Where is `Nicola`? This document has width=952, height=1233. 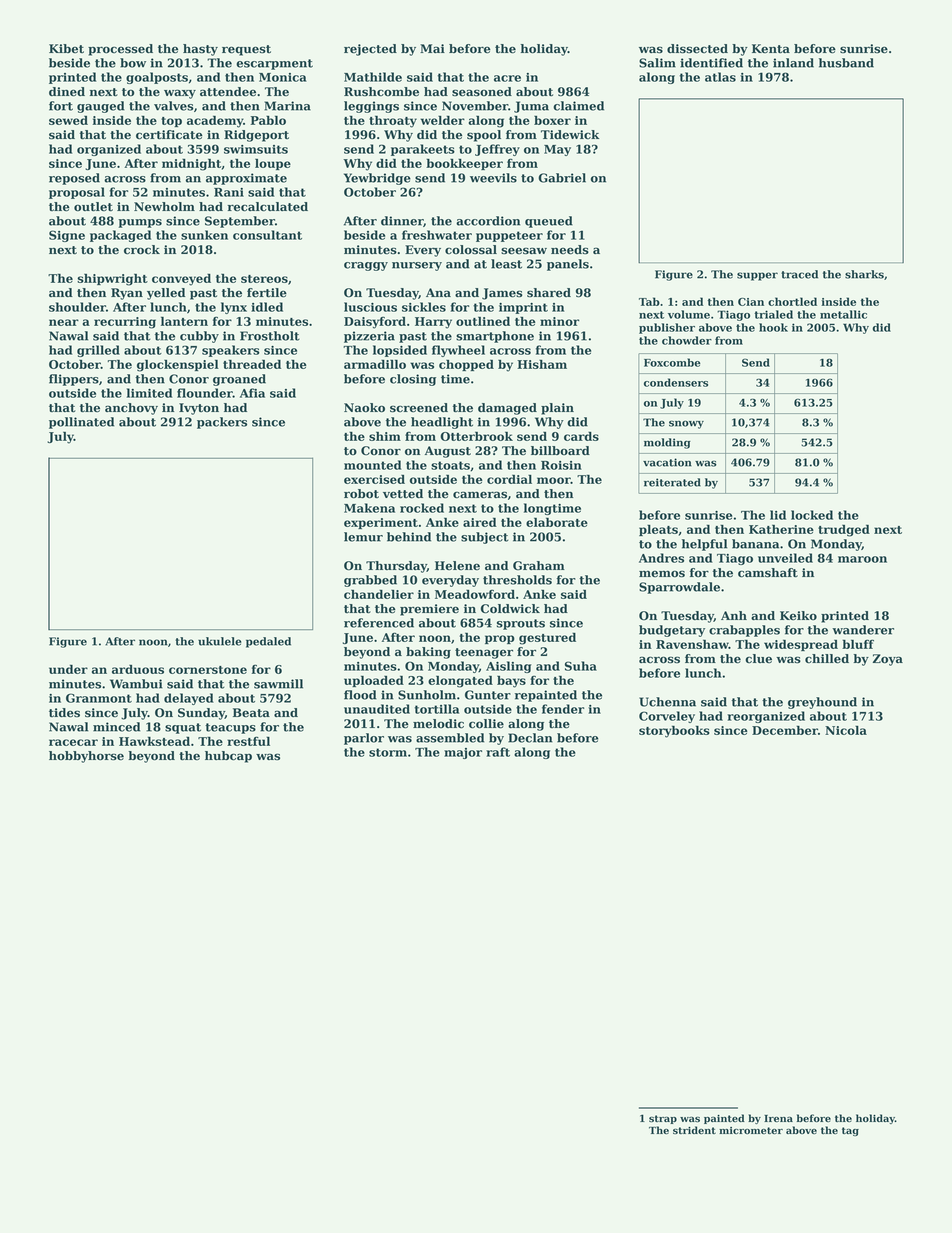
Nicola is located at coordinates (846, 730).
